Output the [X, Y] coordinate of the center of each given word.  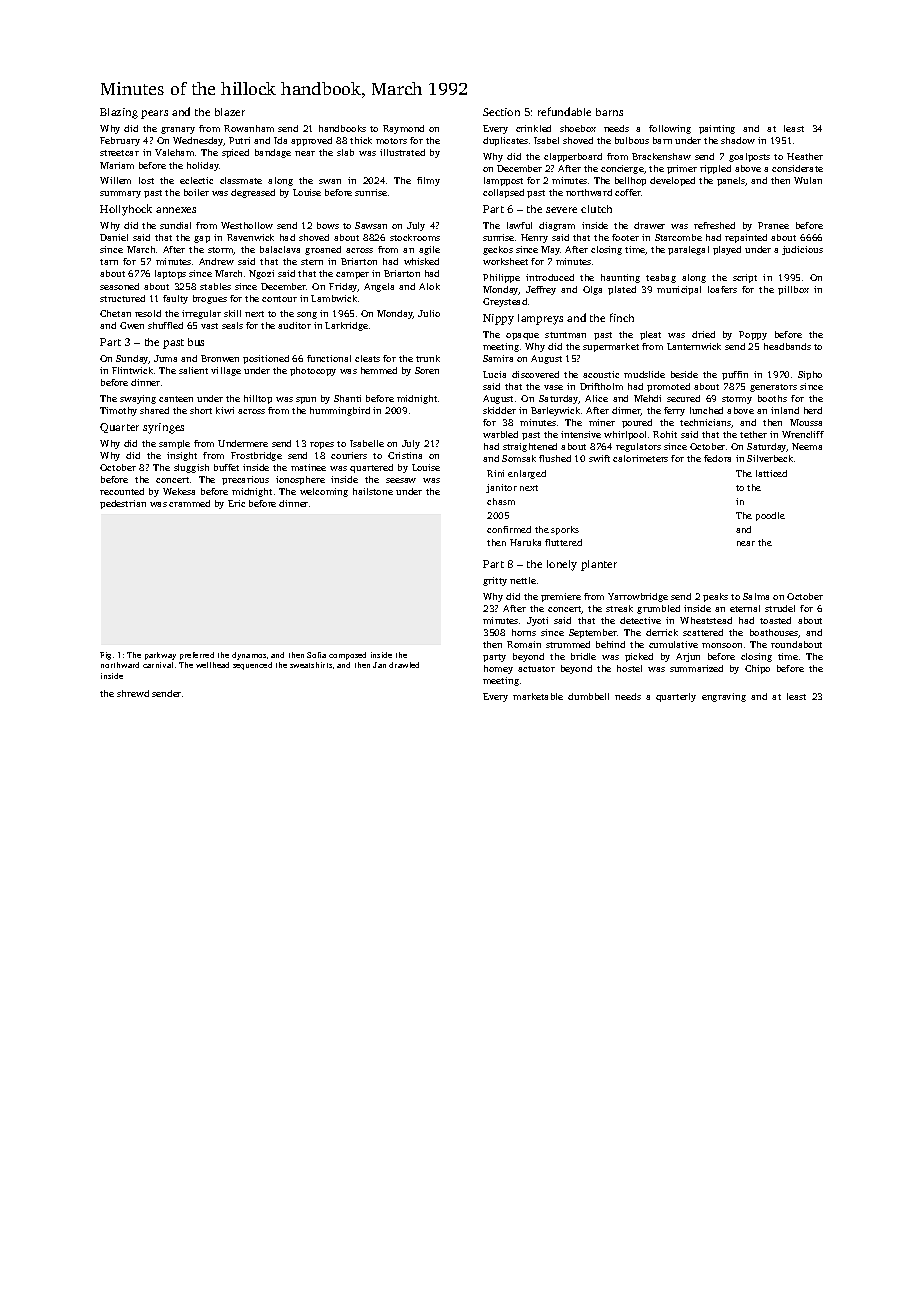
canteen [176, 399]
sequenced [252, 666]
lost [146, 180]
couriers [349, 455]
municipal [679, 290]
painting [717, 129]
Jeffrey [541, 290]
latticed [771, 473]
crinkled [533, 128]
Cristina [405, 455]
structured [122, 298]
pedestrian [123, 504]
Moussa [806, 422]
